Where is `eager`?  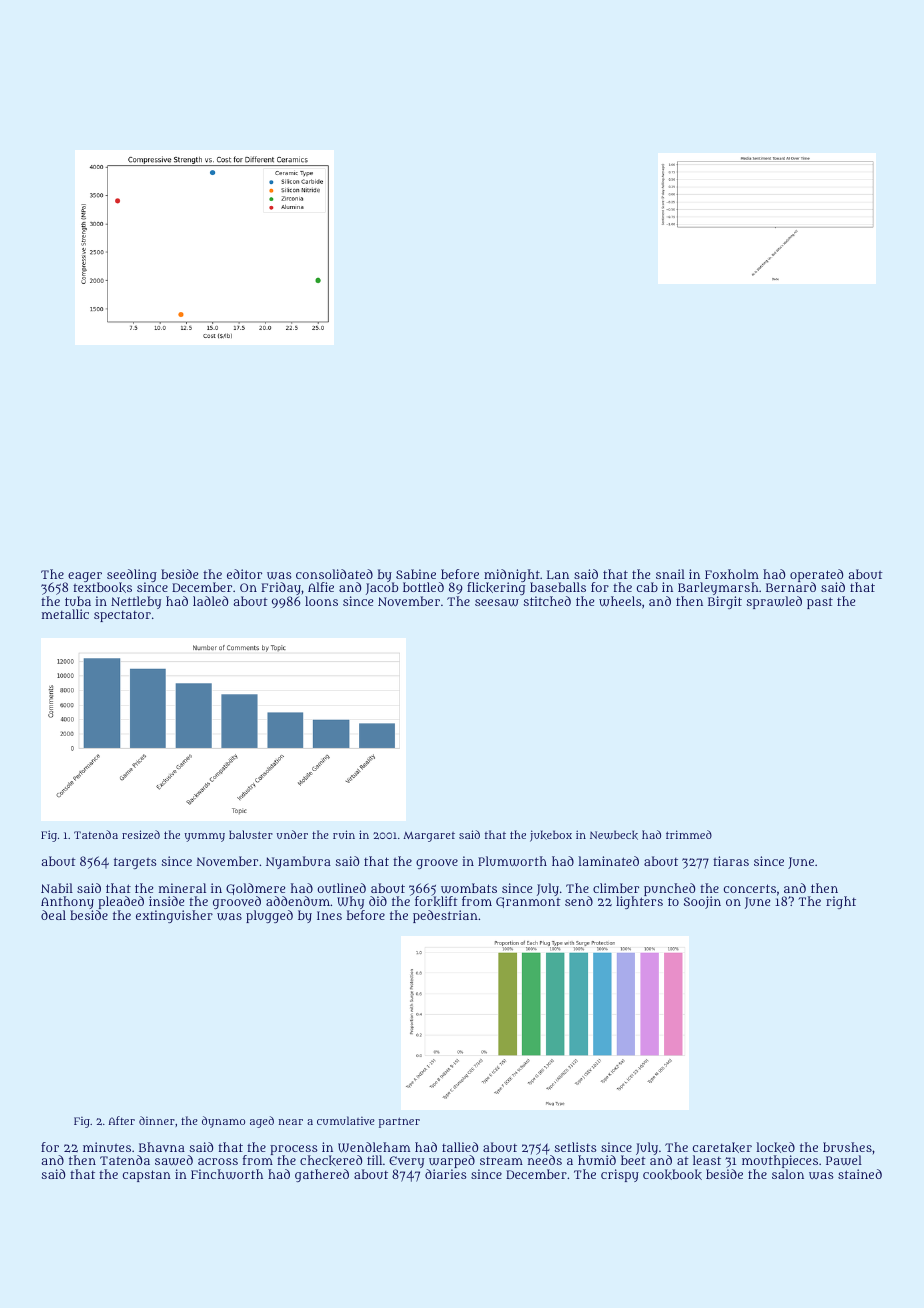 eager is located at coordinates (85, 577).
